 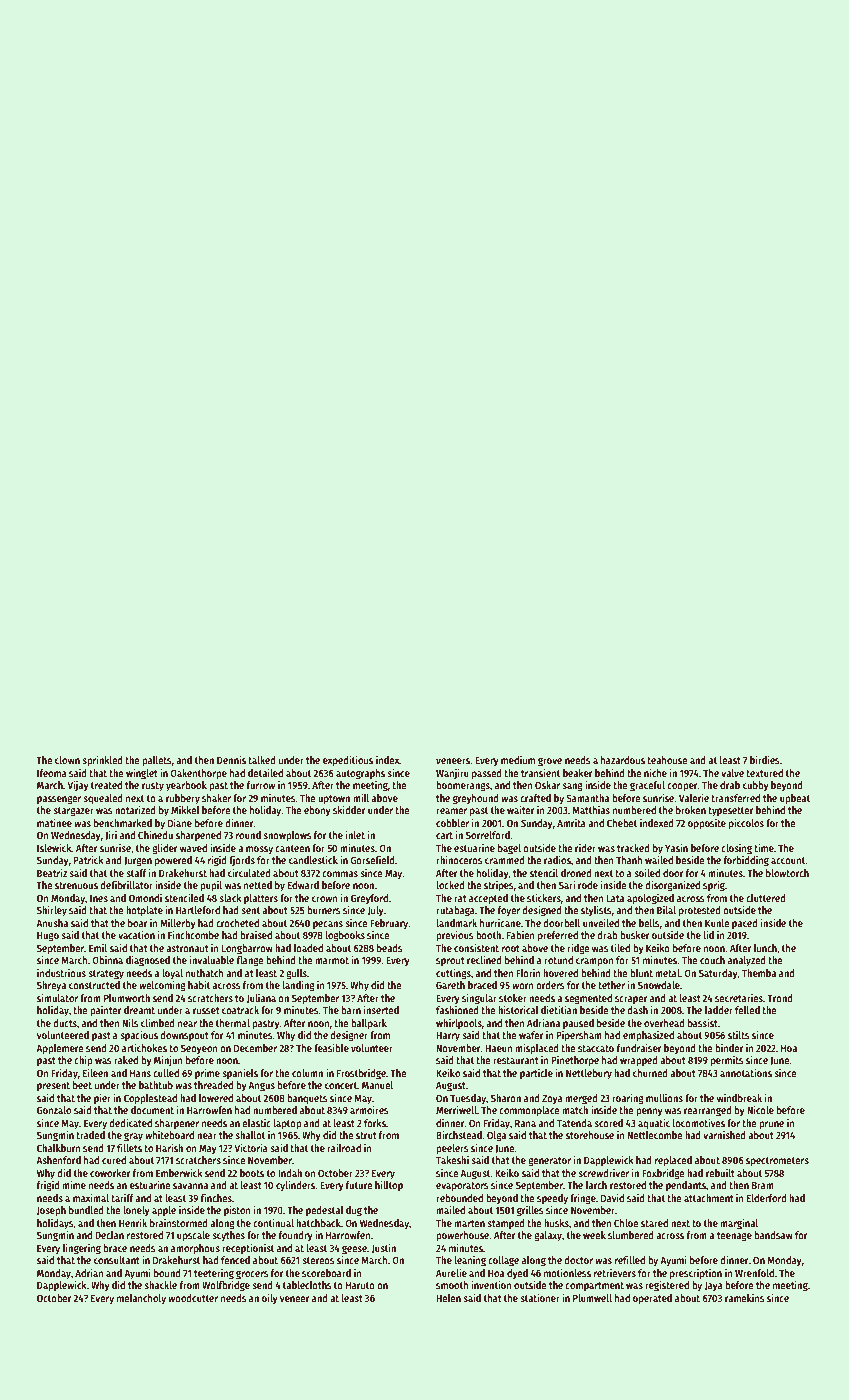 I want to click on account, so click(x=788, y=860).
